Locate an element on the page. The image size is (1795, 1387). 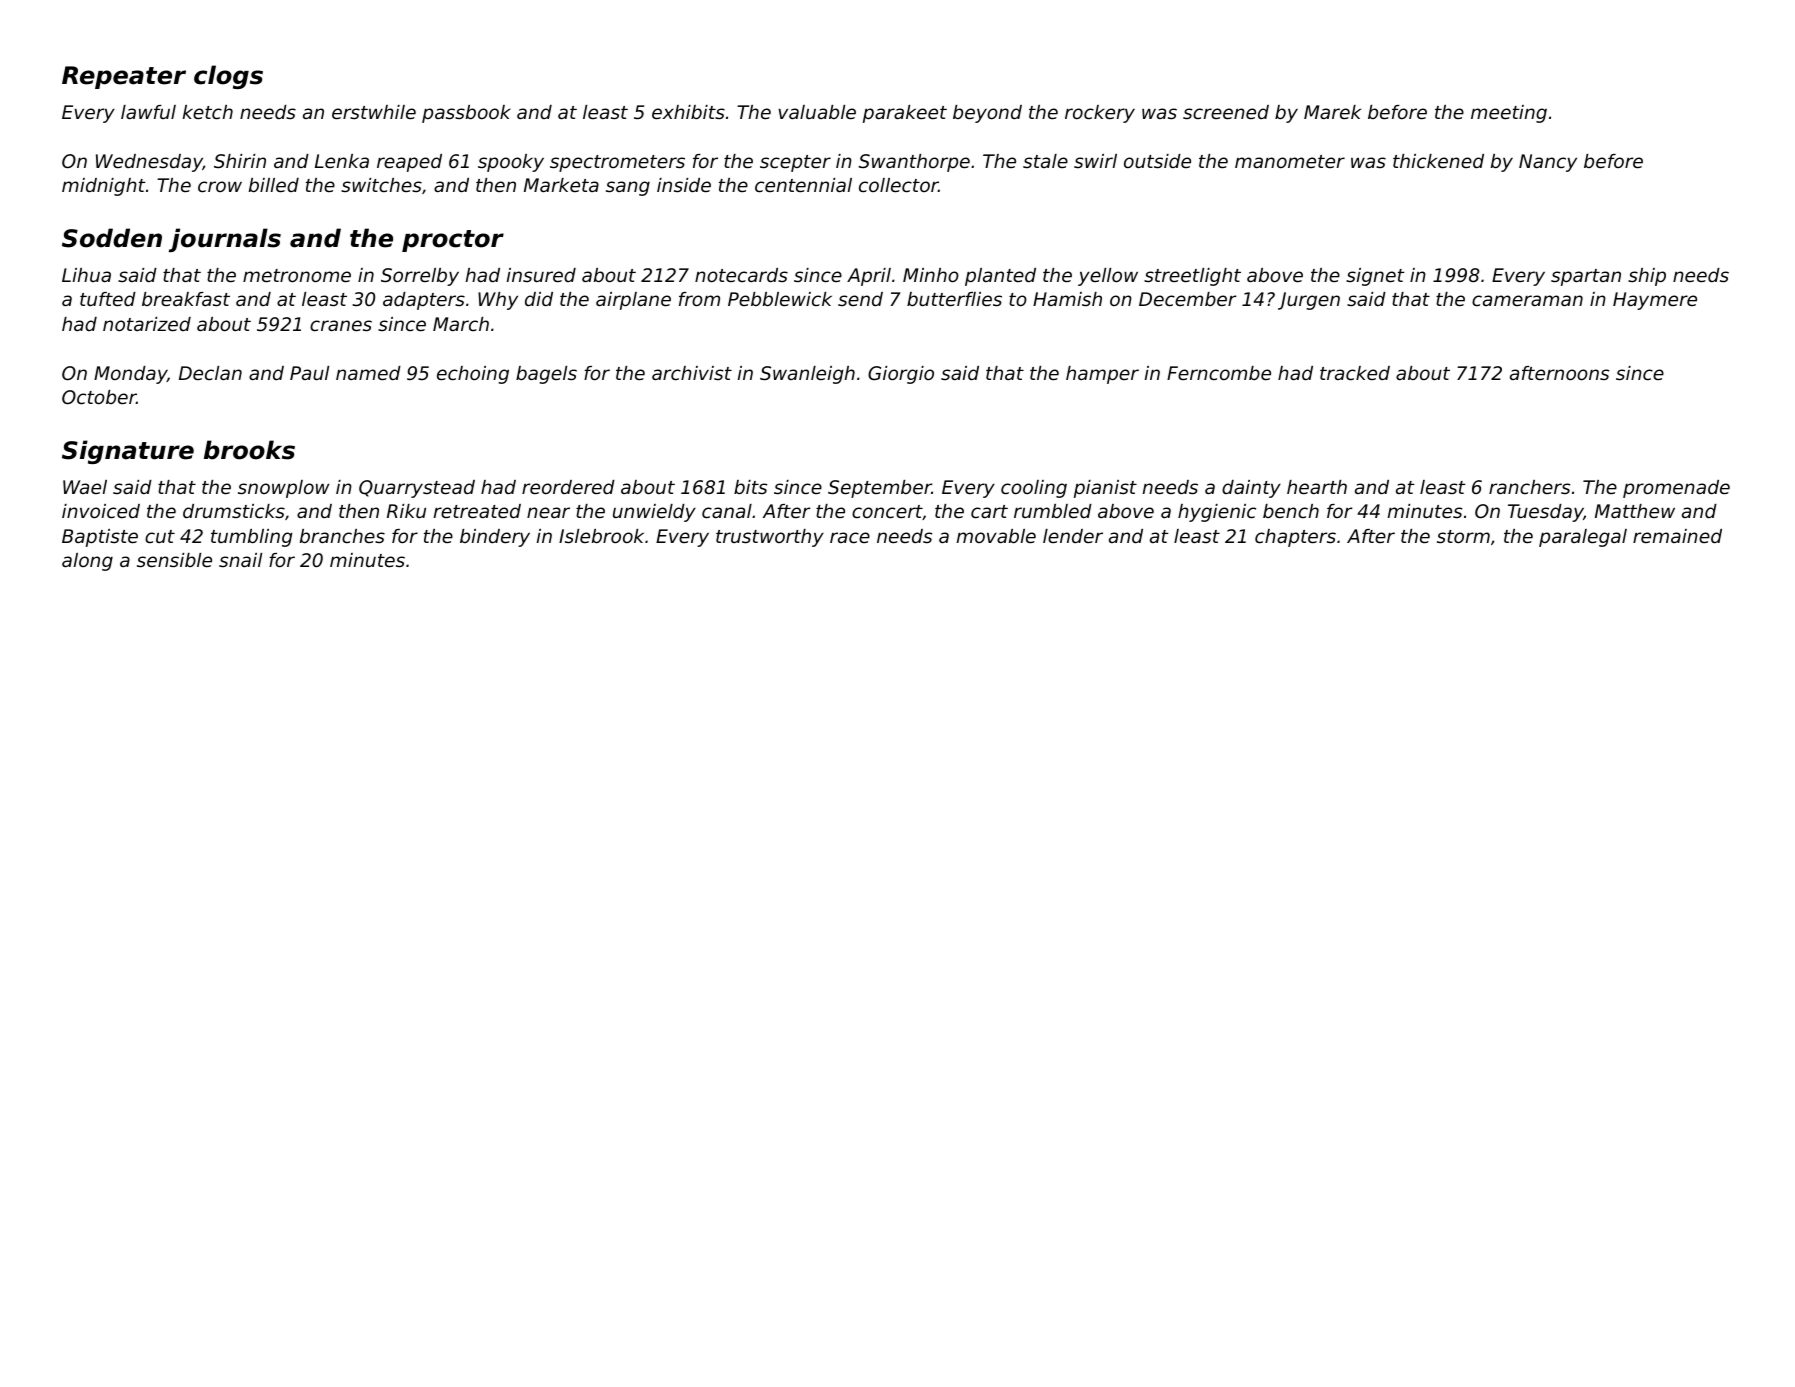
passbook is located at coordinates (466, 114).
